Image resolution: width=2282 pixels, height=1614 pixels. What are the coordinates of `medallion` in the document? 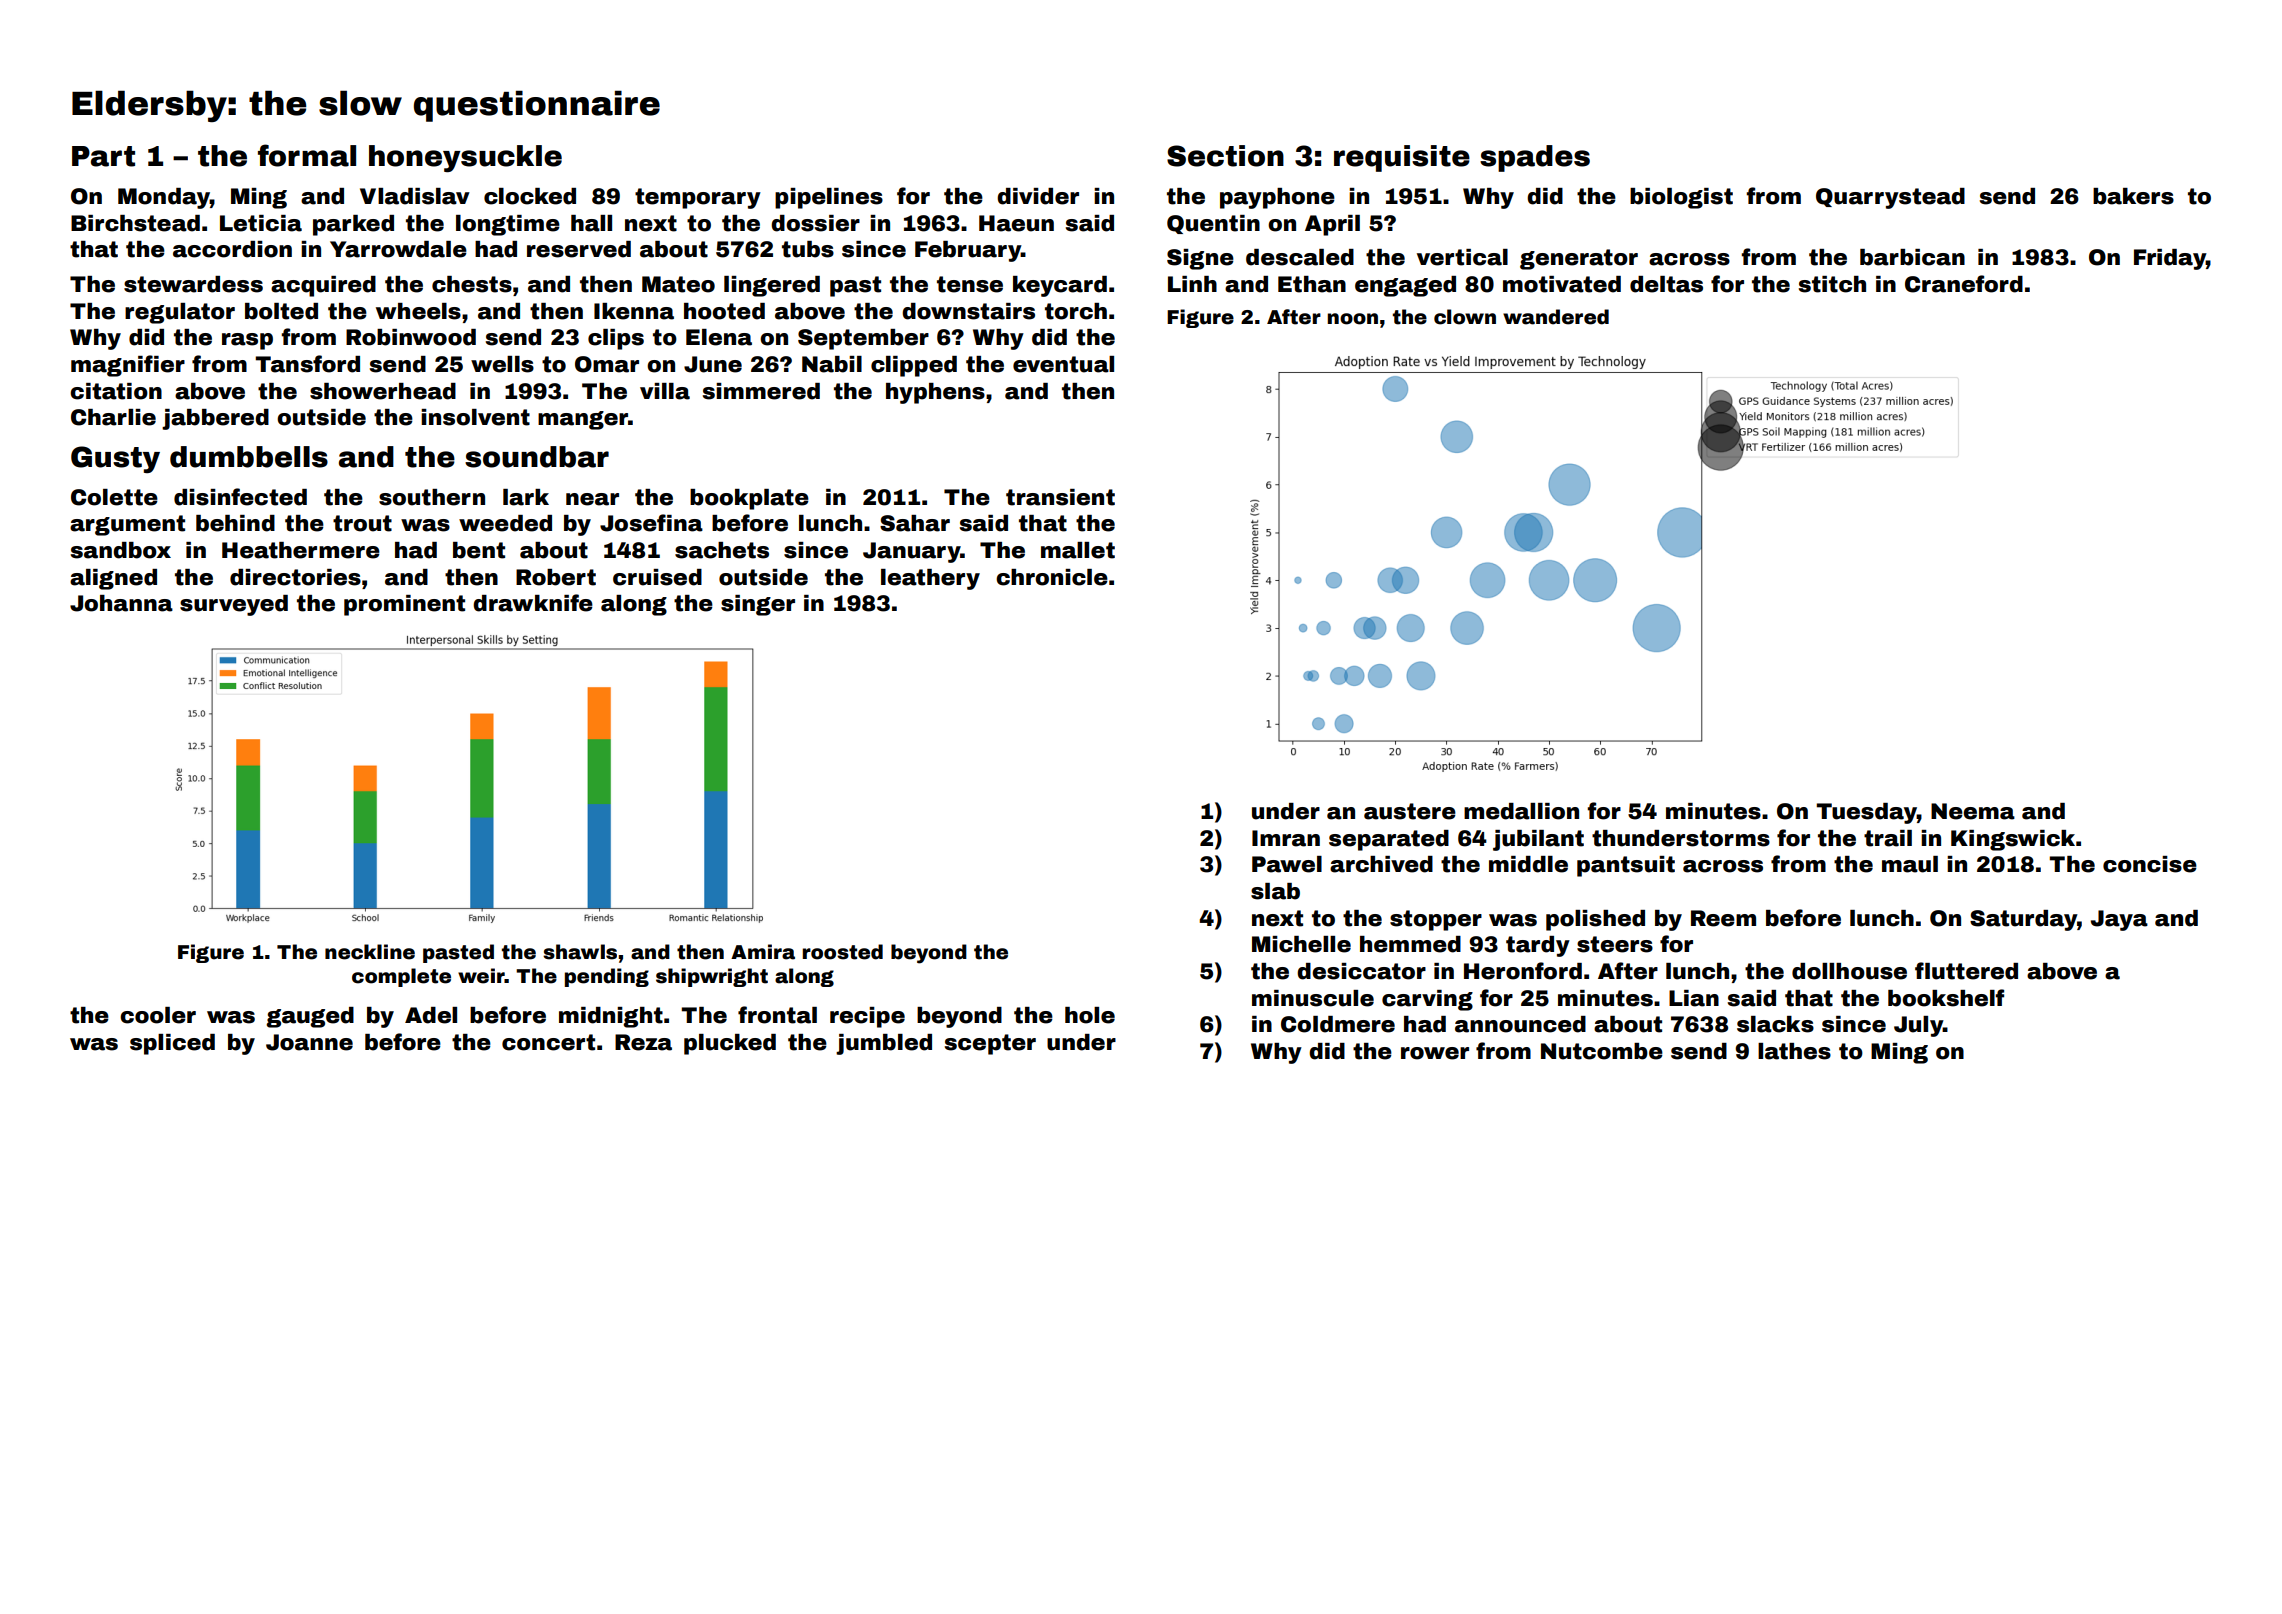 It's located at (1521, 811).
